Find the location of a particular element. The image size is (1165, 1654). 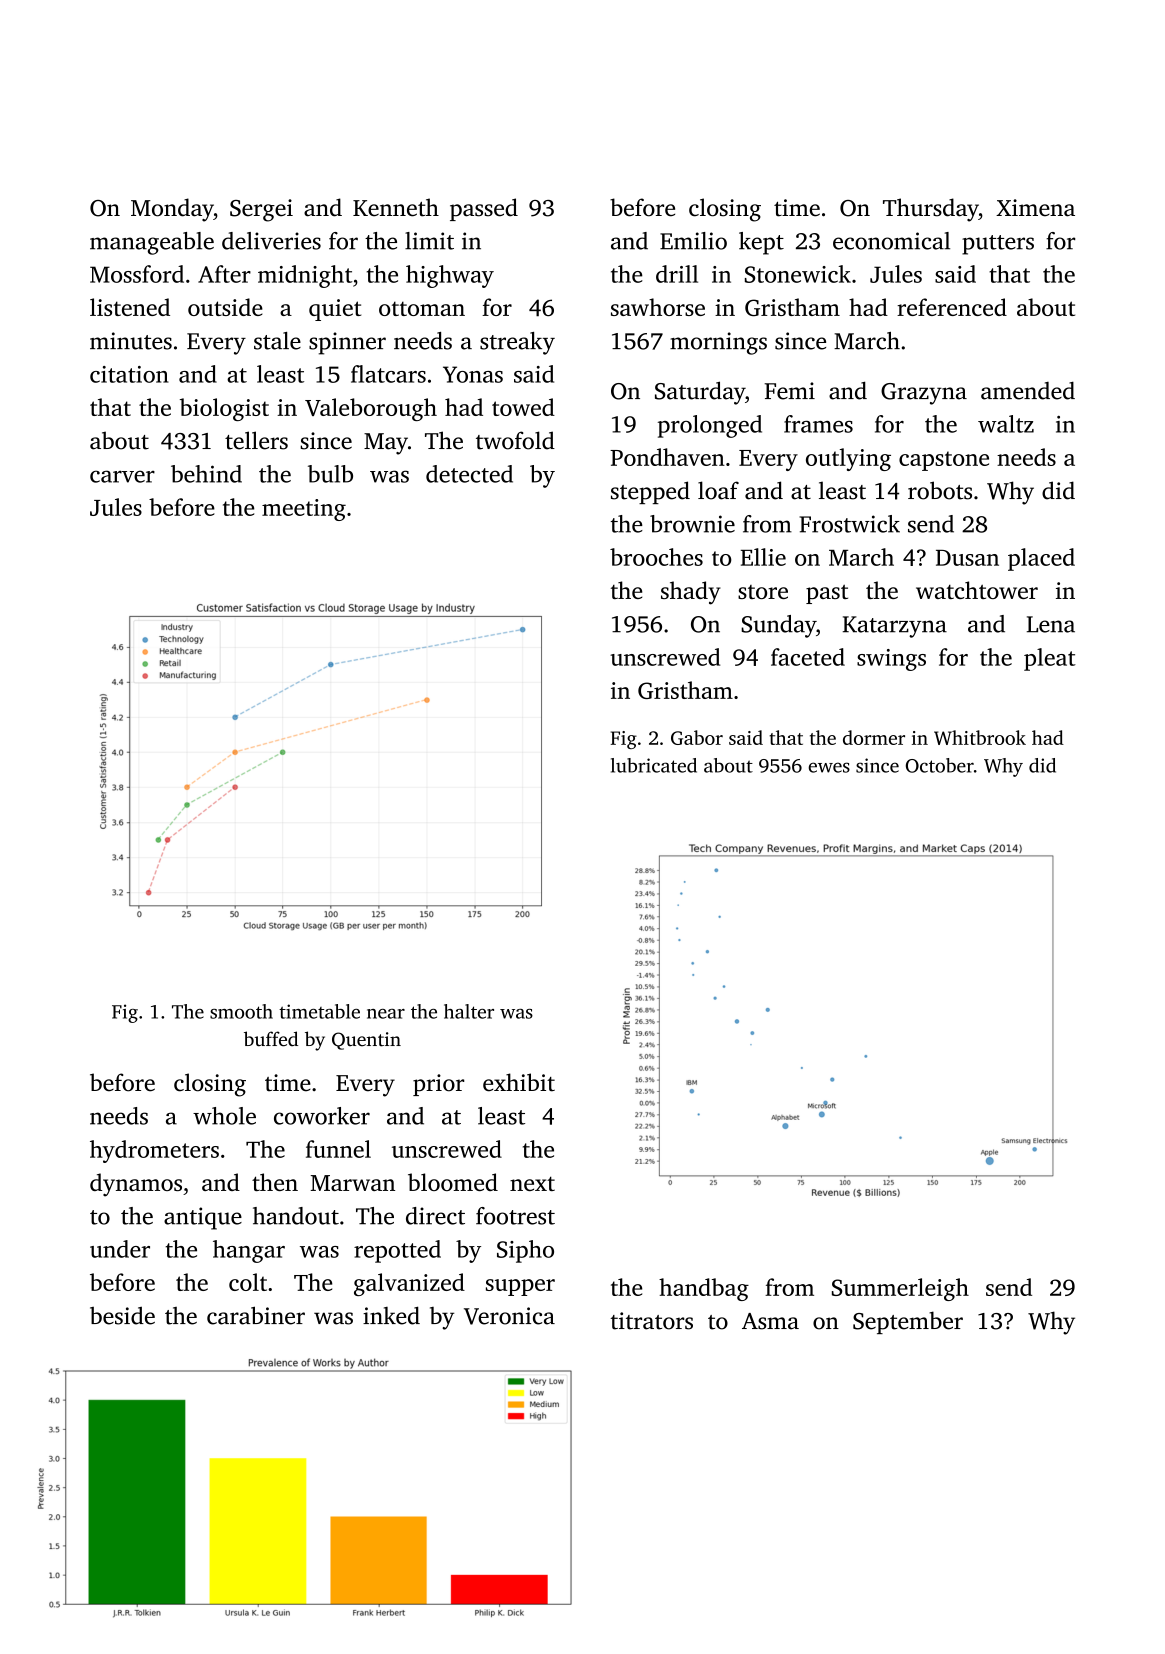

pleat is located at coordinates (1050, 659).
